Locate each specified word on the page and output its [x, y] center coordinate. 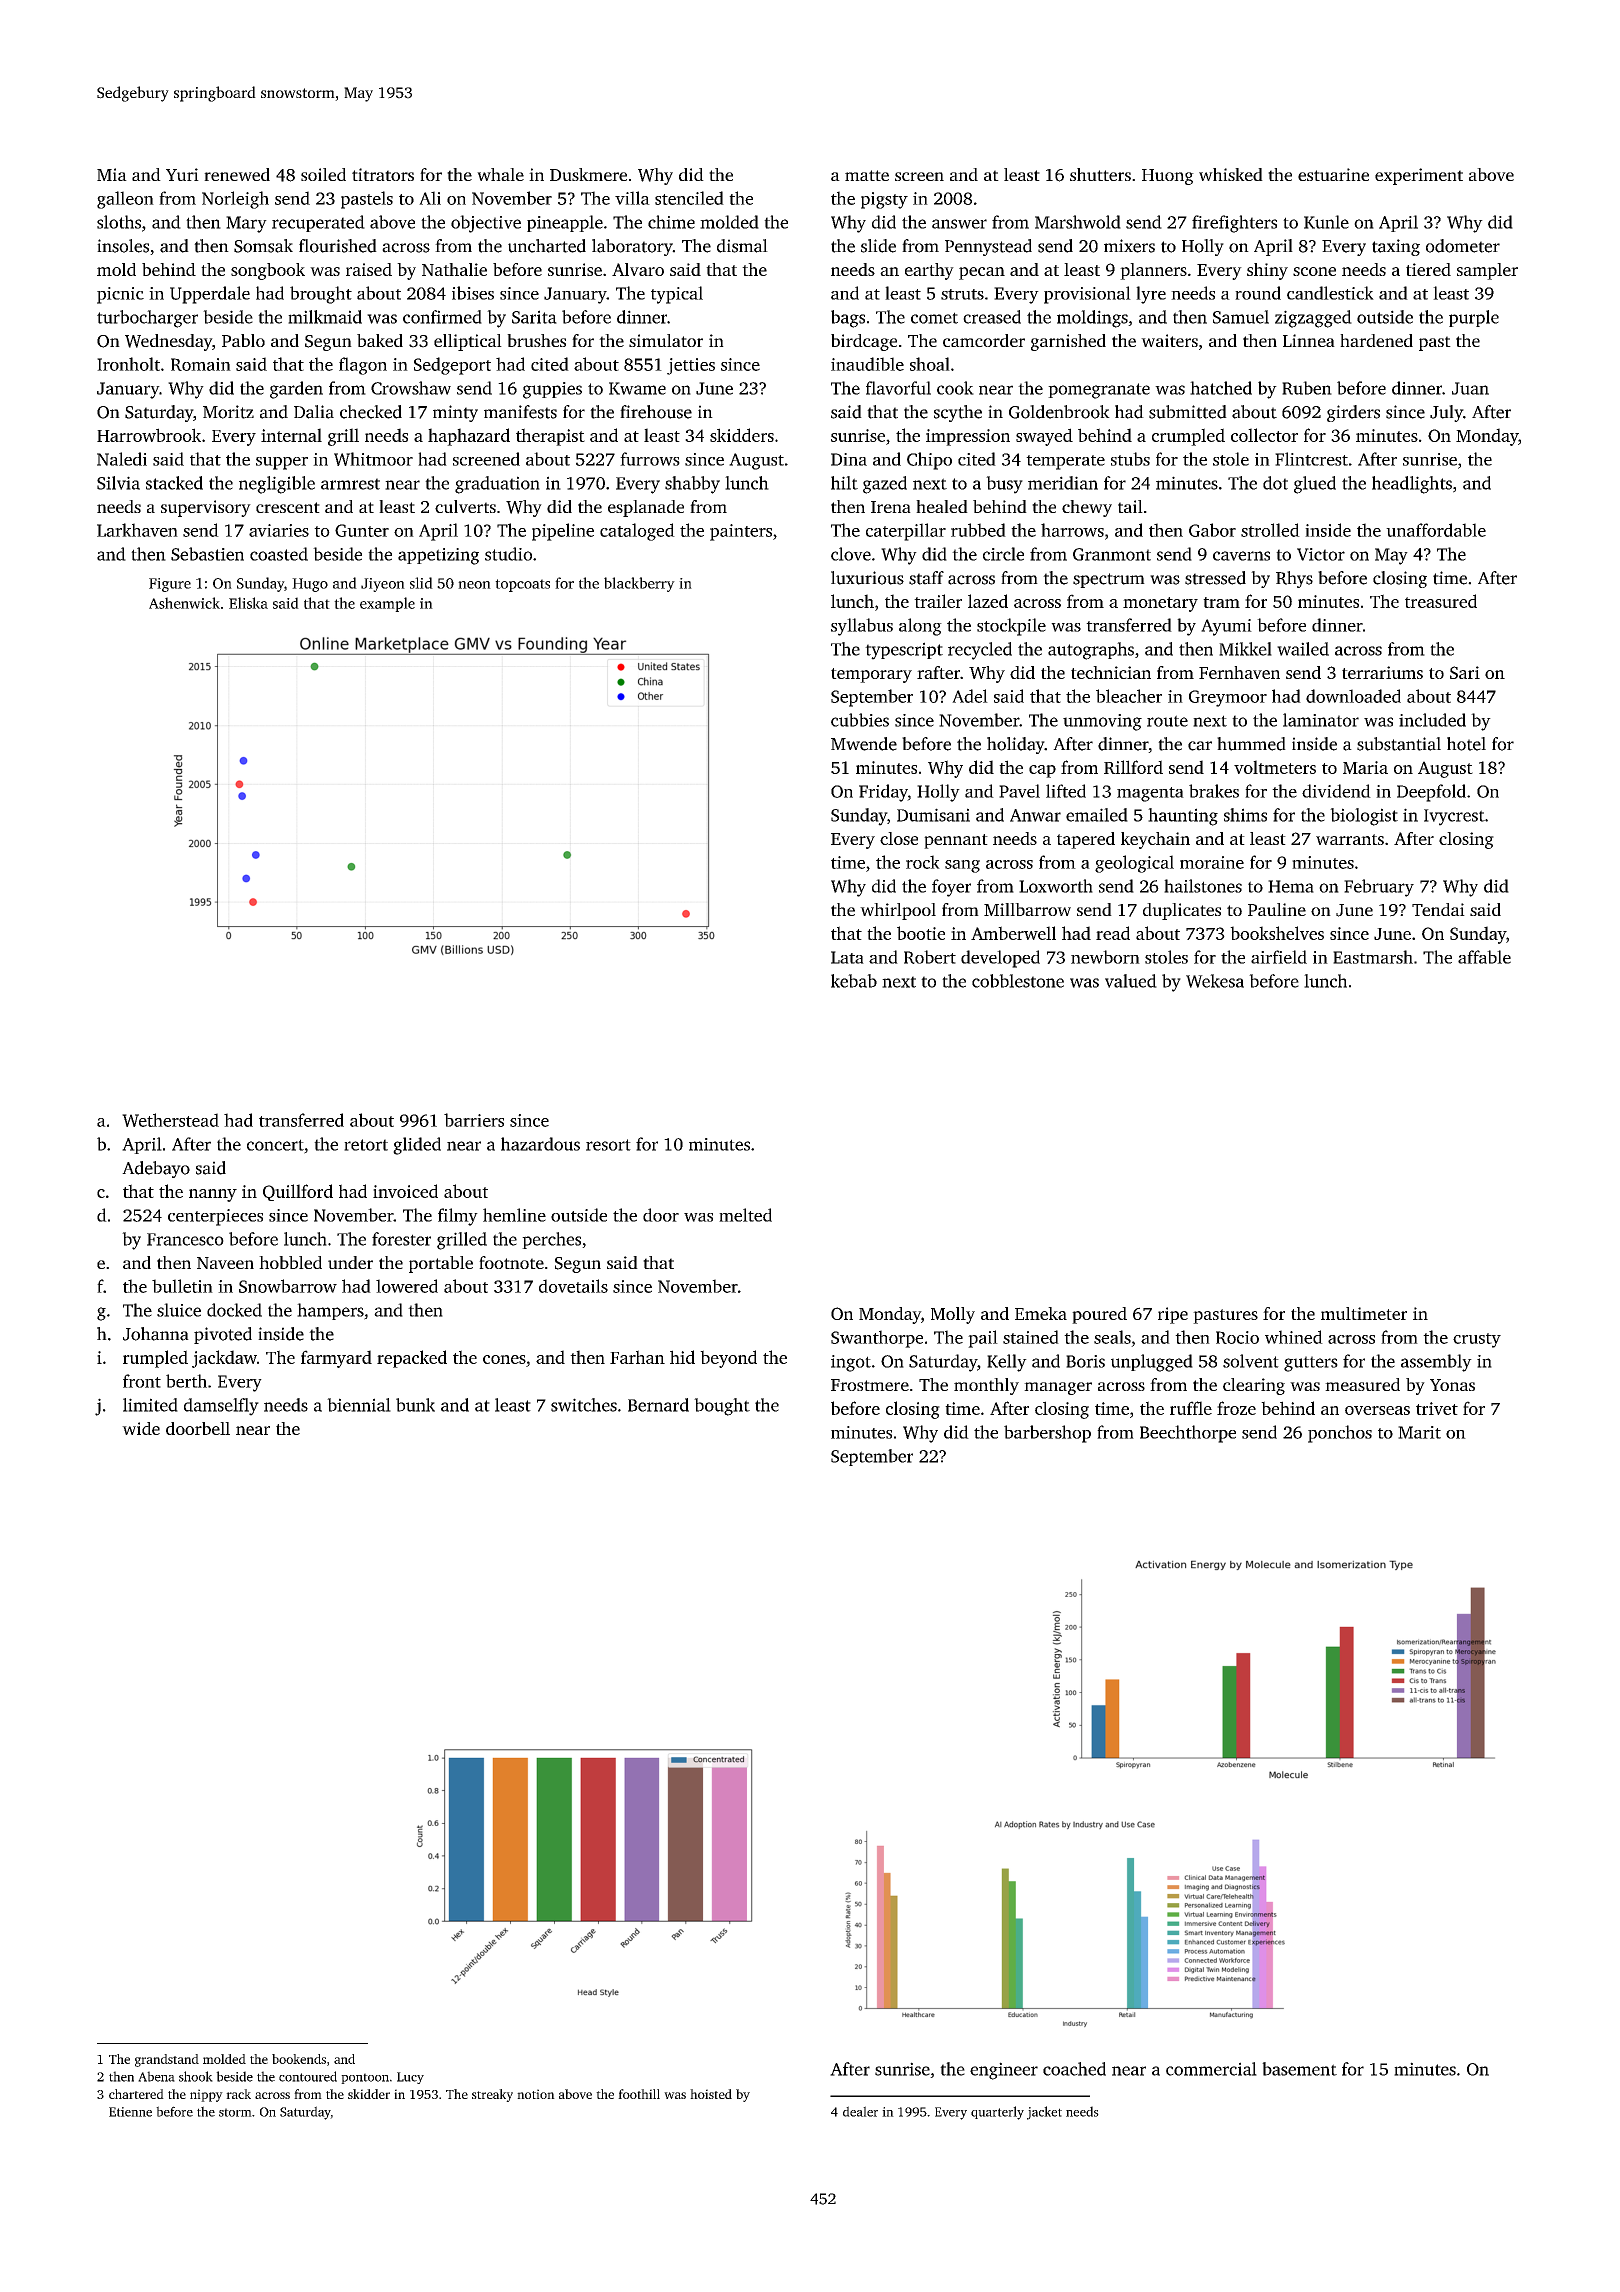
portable [441, 1264]
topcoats [522, 585]
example [387, 604]
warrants [1350, 839]
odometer [1463, 246]
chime [671, 222]
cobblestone [1018, 981]
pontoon [365, 2078]
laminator [1321, 720]
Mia [112, 174]
